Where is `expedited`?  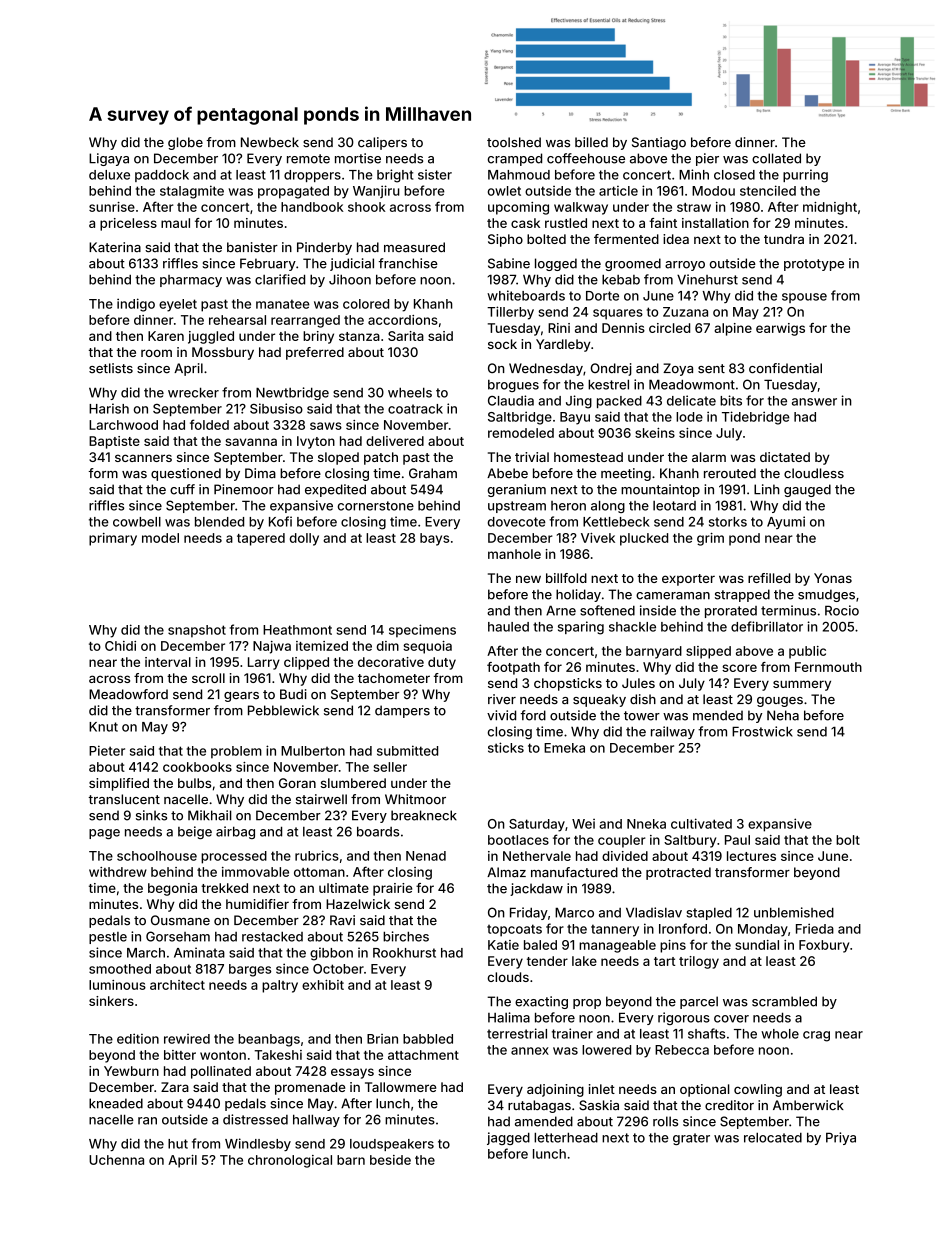
expedited is located at coordinates (335, 490).
